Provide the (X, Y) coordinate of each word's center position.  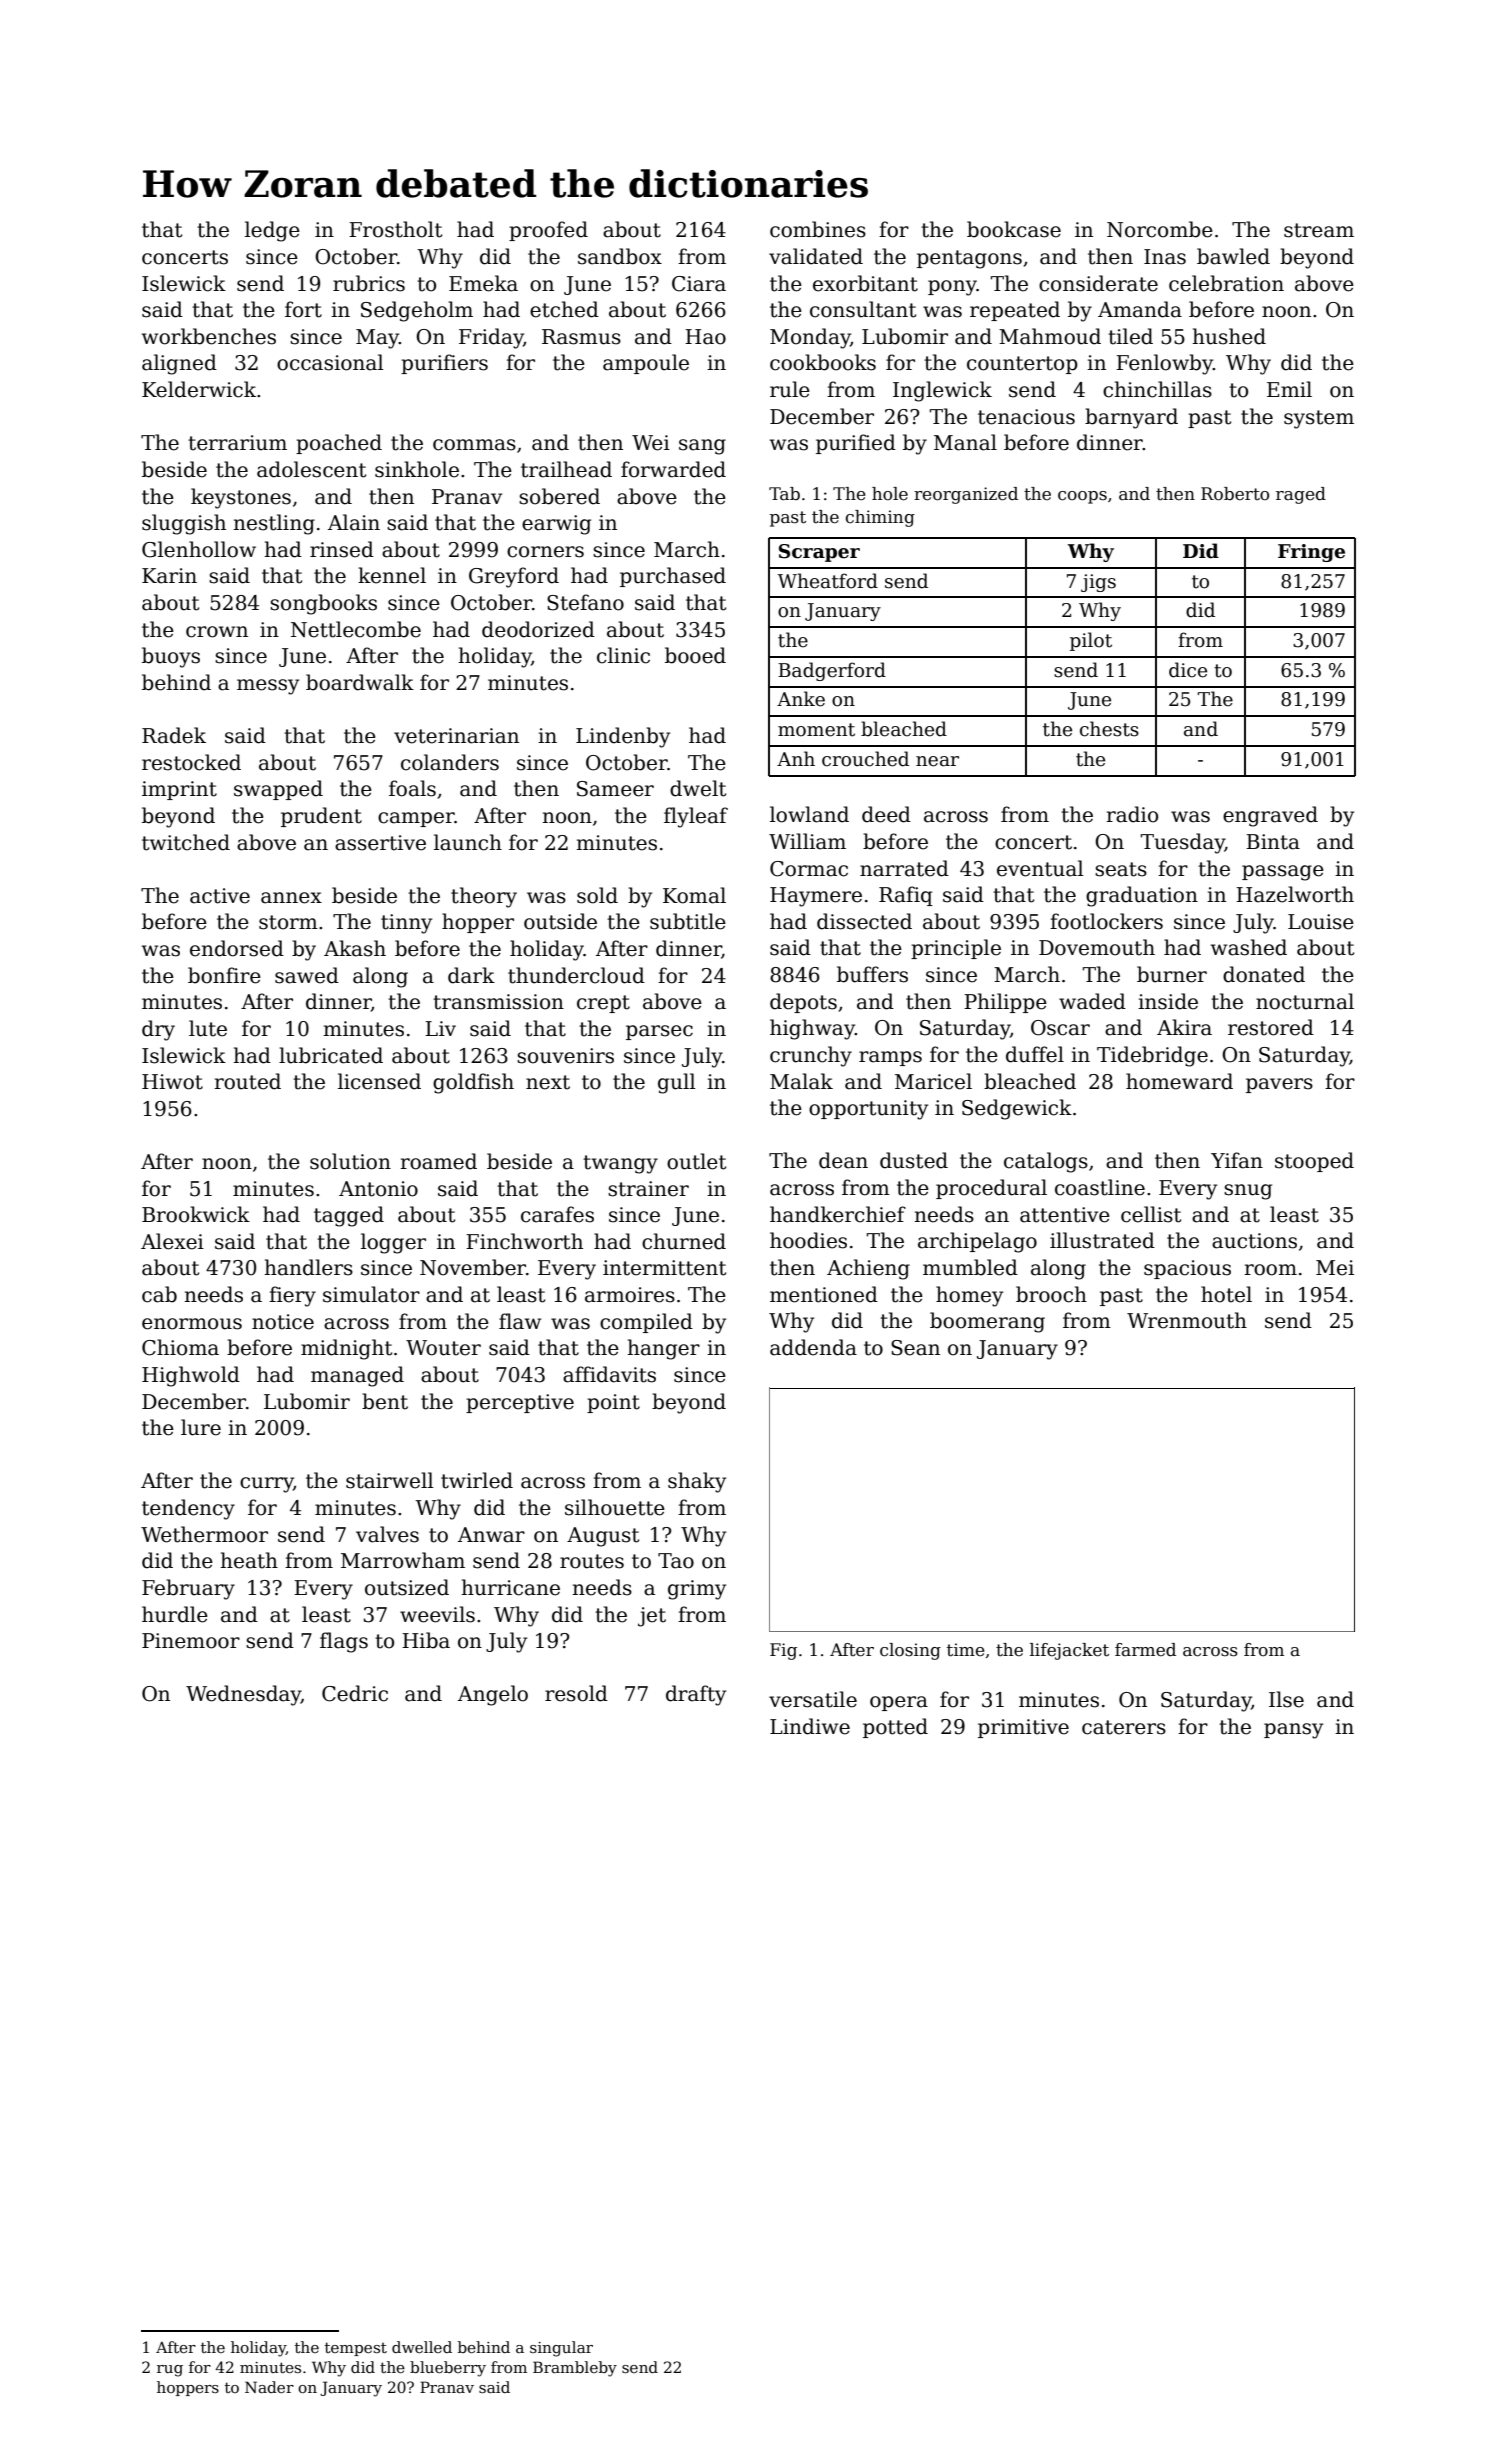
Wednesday (243, 1695)
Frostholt (395, 229)
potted (895, 1728)
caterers (1124, 1727)
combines (818, 229)
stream (1319, 230)
